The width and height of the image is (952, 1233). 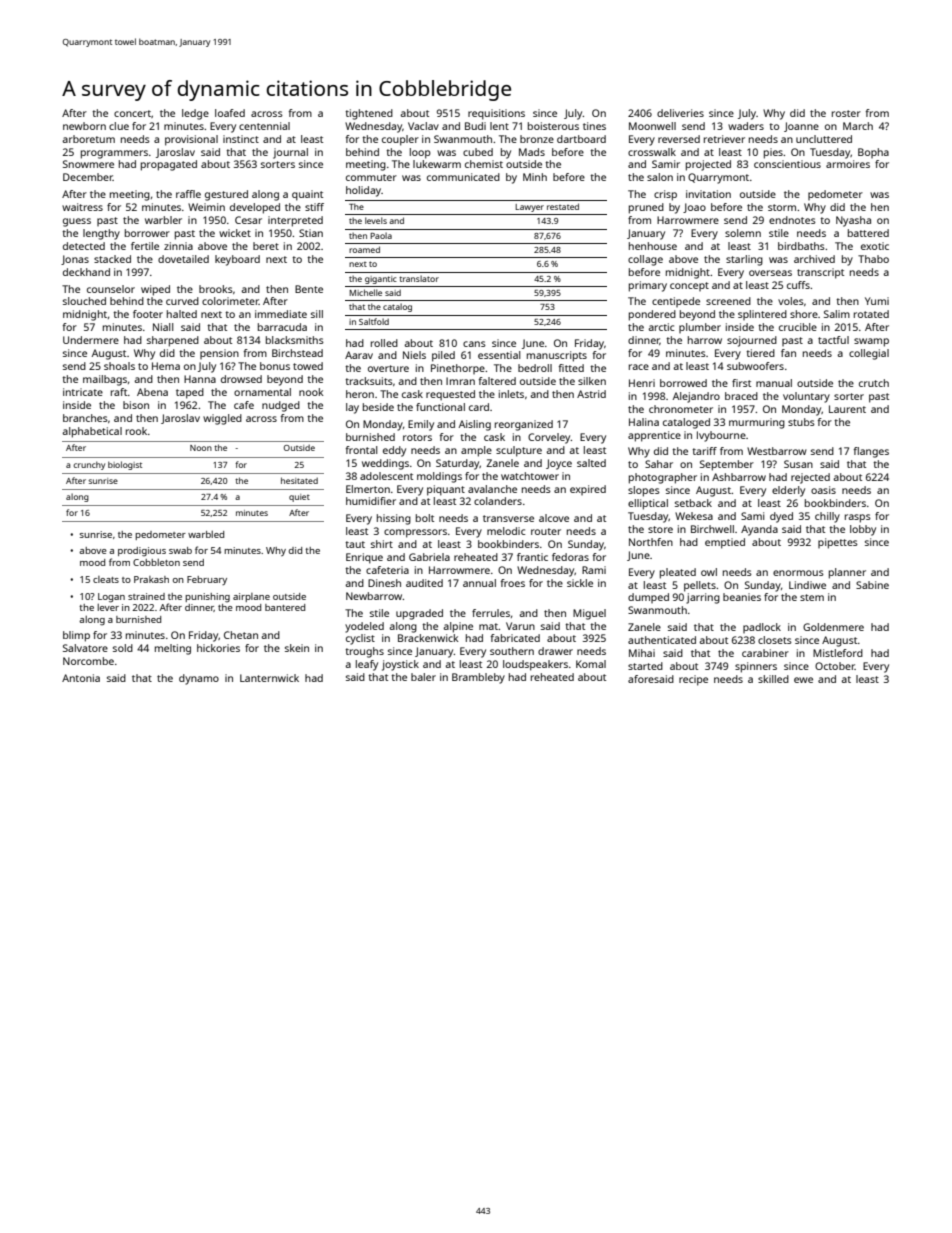 What do you see at coordinates (858, 126) in the image?
I see `March` at bounding box center [858, 126].
